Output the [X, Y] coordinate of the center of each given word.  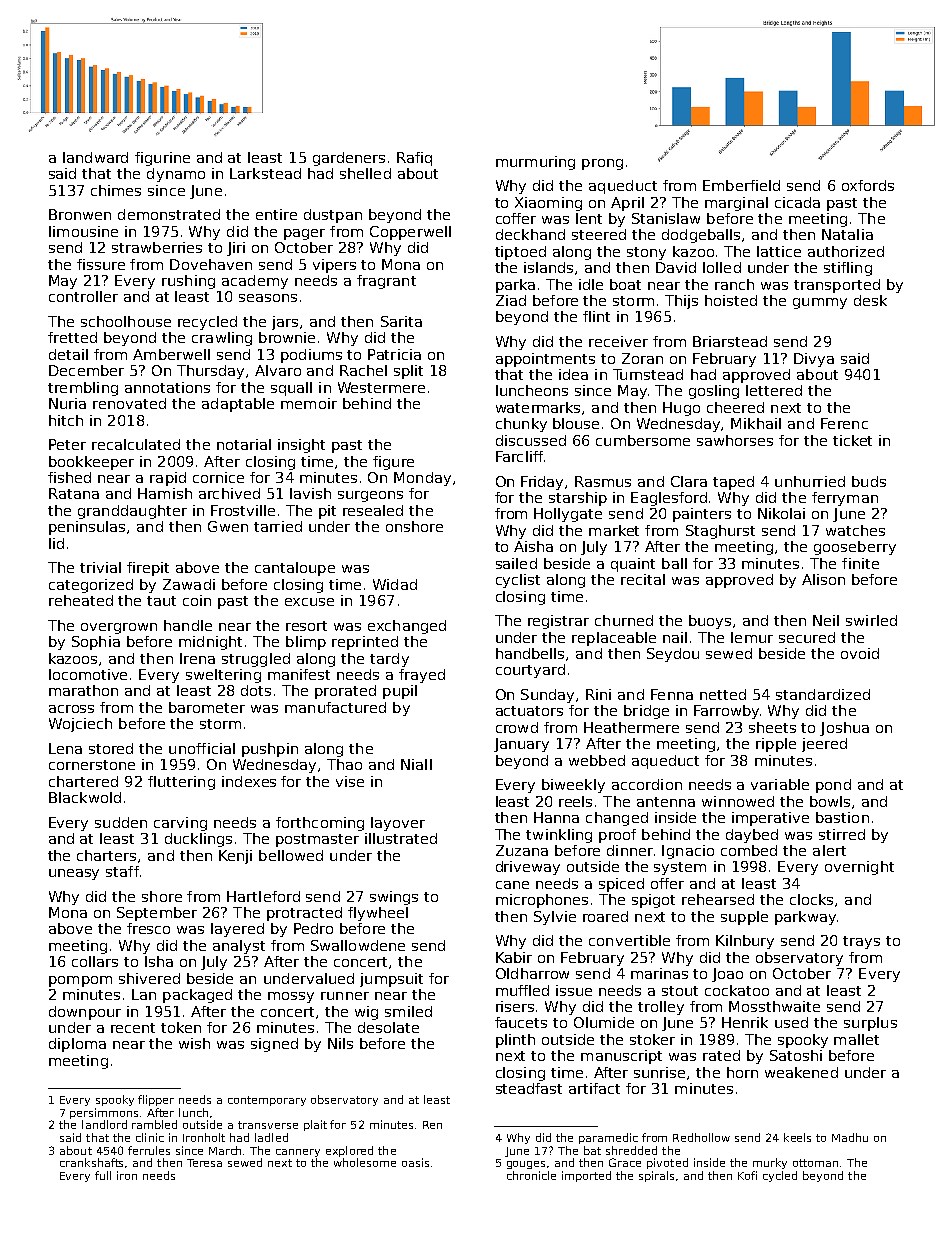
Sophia [96, 643]
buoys [710, 622]
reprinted [365, 643]
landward [95, 157]
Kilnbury [745, 942]
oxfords [868, 185]
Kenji [235, 857]
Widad [395, 584]
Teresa [204, 1163]
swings [394, 898]
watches [855, 530]
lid [56, 543]
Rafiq [414, 159]
